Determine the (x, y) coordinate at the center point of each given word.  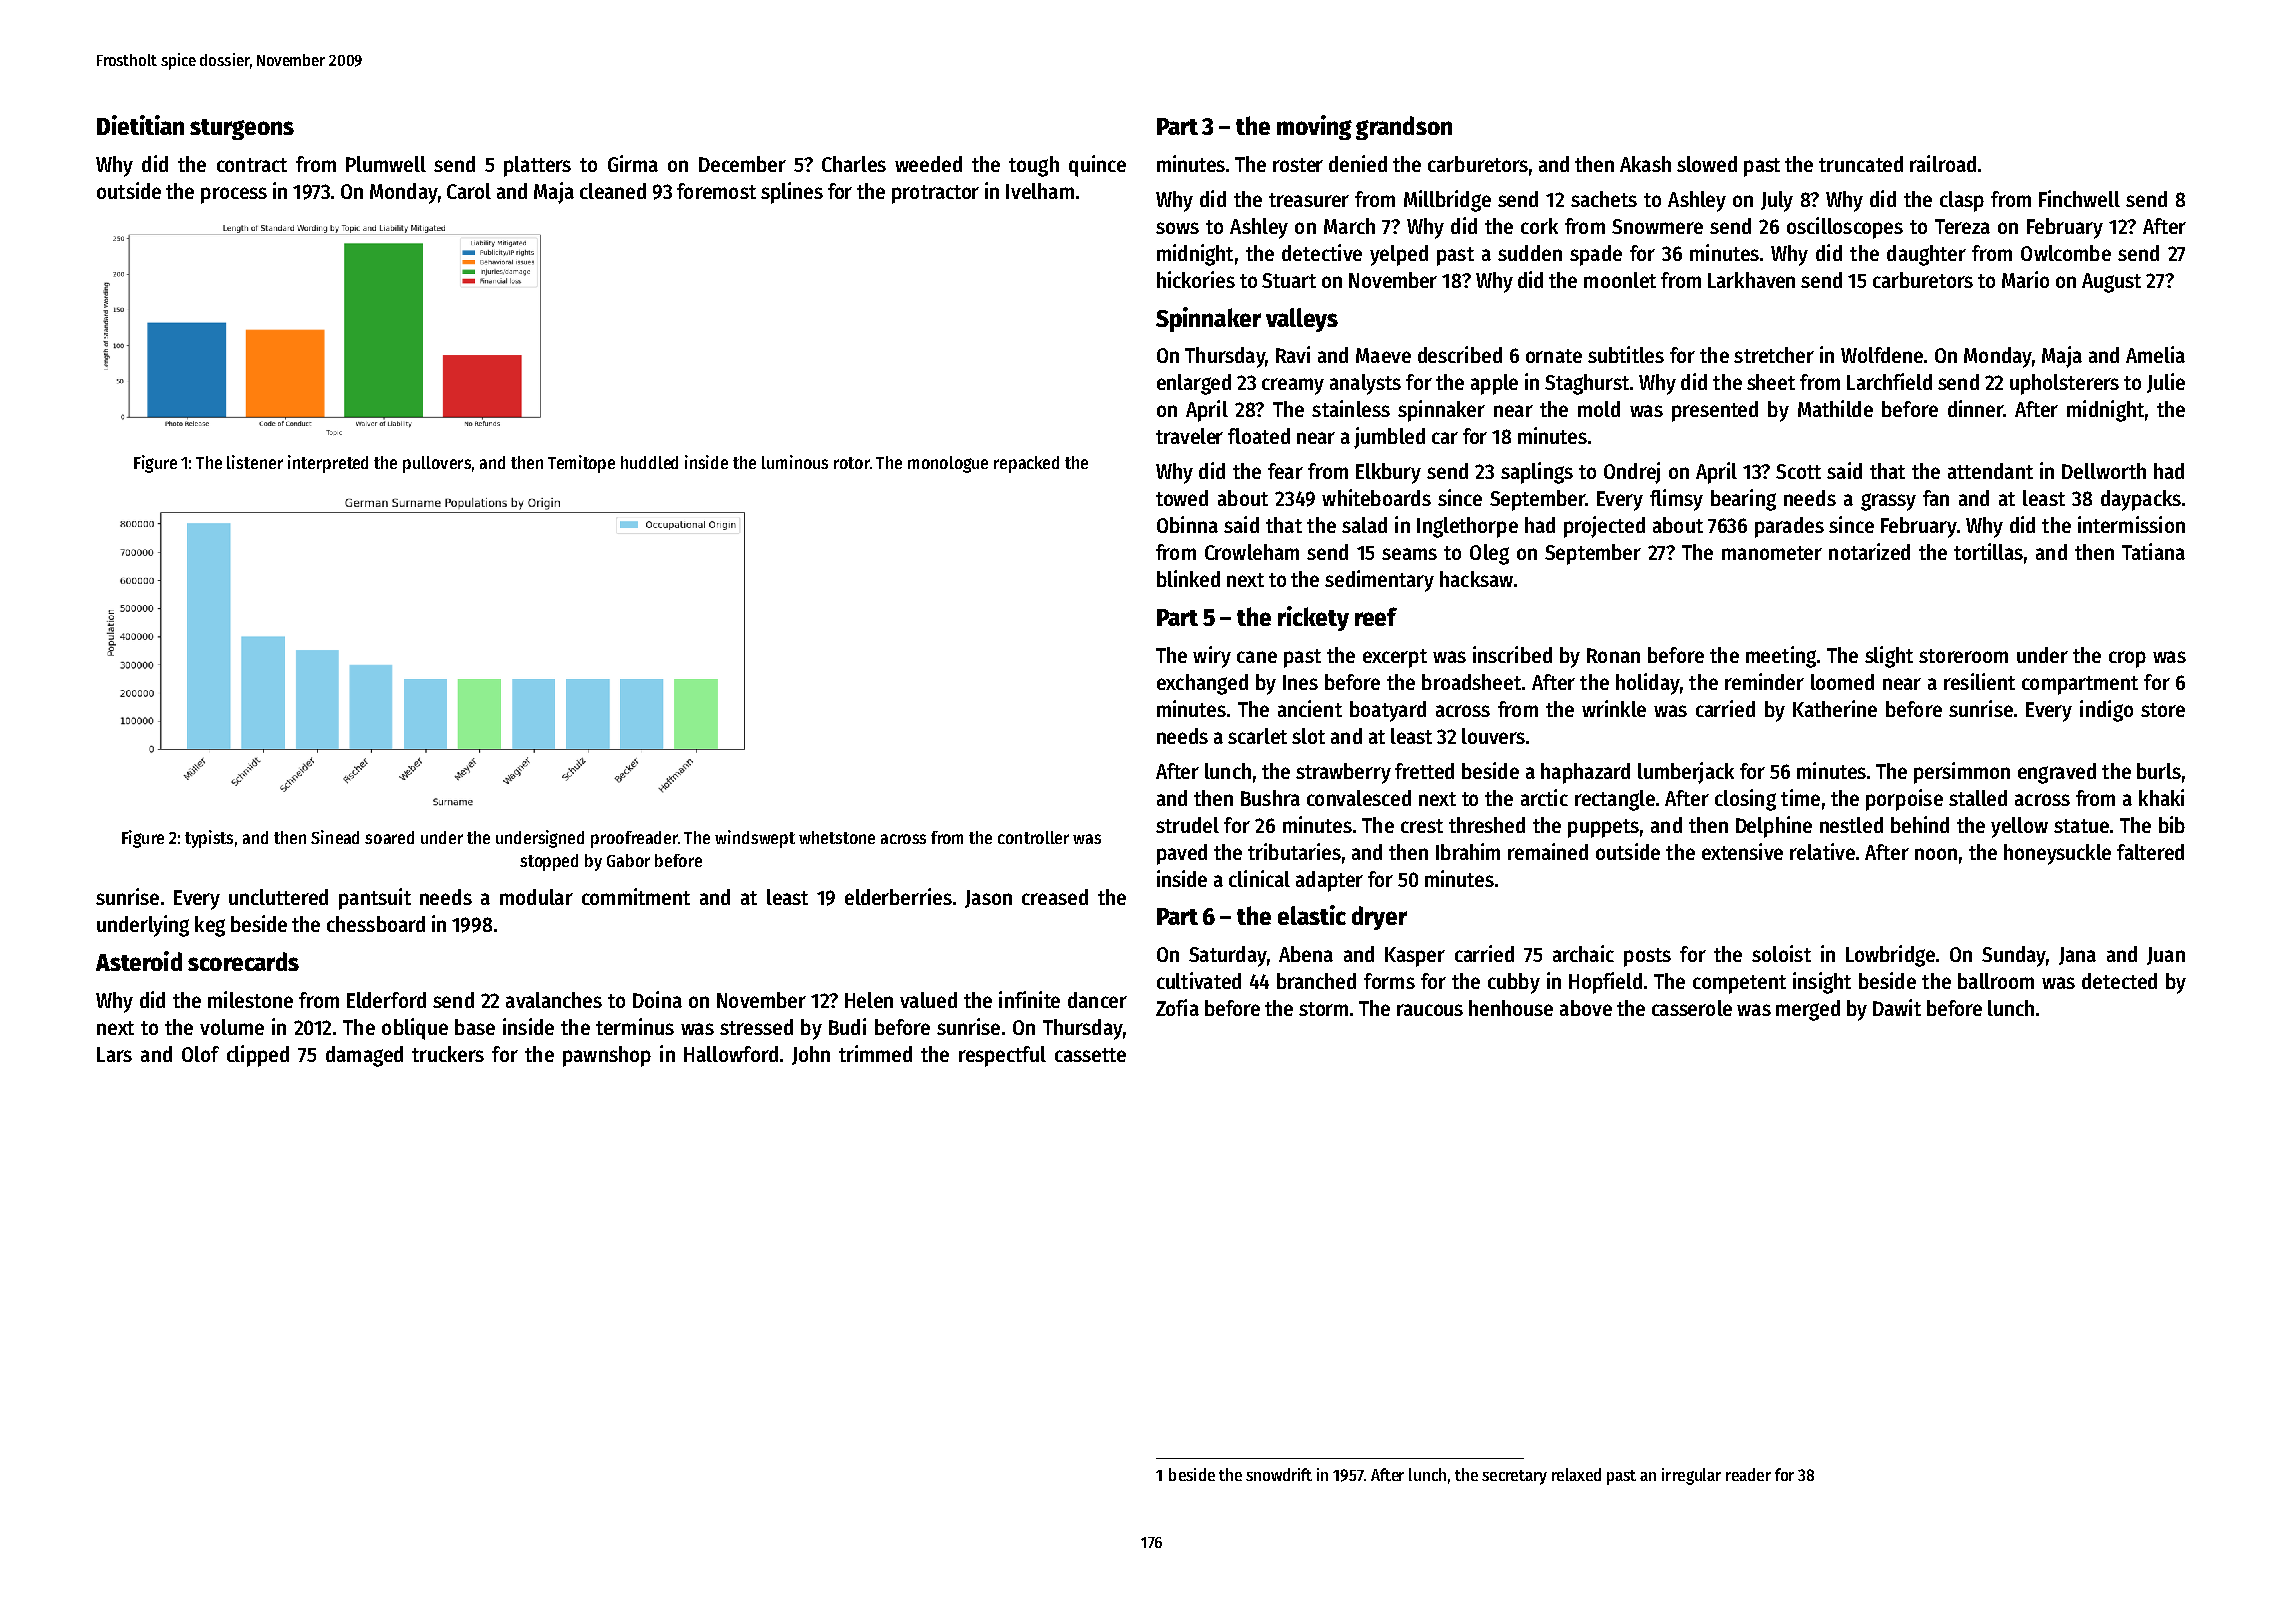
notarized (1869, 551)
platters (537, 166)
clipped (258, 1056)
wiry (1212, 657)
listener (255, 462)
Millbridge (1447, 201)
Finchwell (2079, 198)
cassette (1090, 1055)
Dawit (1897, 1007)
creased (1055, 897)
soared (389, 837)
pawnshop (607, 1056)
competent (1739, 984)
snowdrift (1279, 1474)
